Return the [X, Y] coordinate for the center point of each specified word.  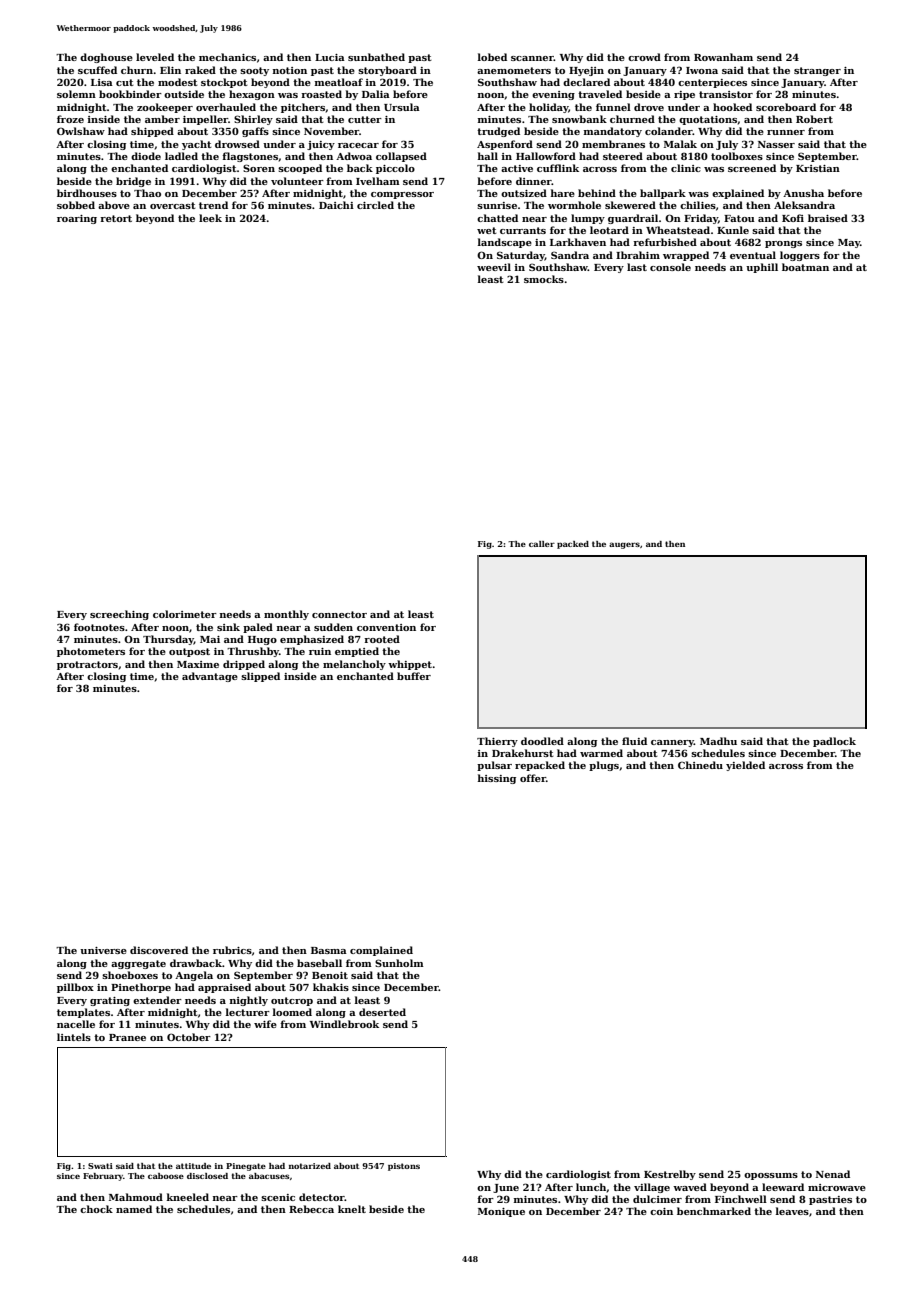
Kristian [818, 168]
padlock [834, 742]
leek [210, 218]
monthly [286, 615]
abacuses [269, 1176]
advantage [210, 677]
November [331, 131]
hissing [497, 779]
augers [624, 545]
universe [103, 950]
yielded [745, 766]
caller [542, 544]
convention [386, 627]
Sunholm [399, 963]
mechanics [227, 57]
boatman [805, 267]
